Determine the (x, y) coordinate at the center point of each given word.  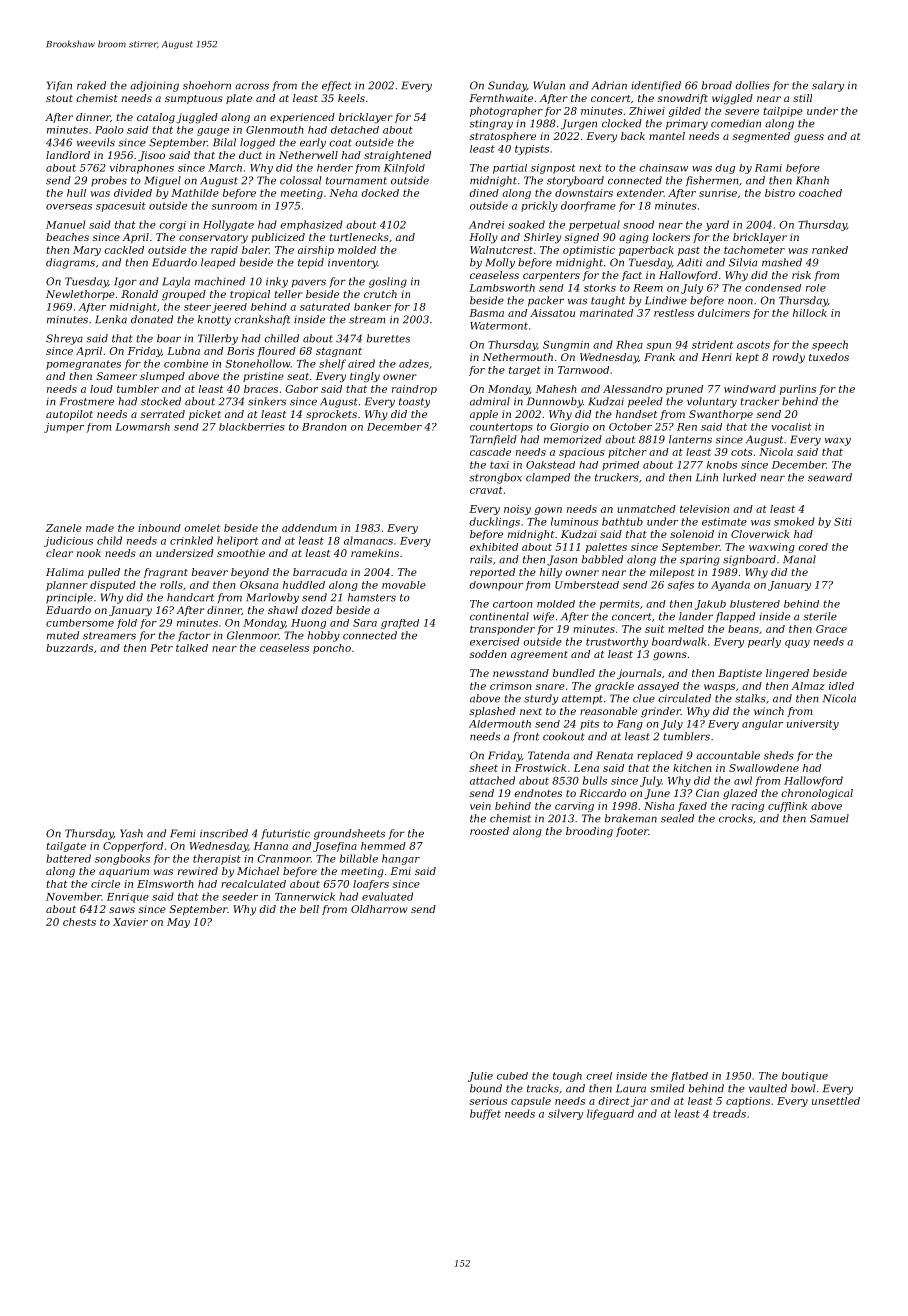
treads (729, 1113)
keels (351, 98)
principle (69, 598)
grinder (661, 712)
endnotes (538, 793)
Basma (486, 313)
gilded (685, 112)
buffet (485, 1114)
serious (488, 1101)
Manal (799, 559)
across (252, 86)
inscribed (224, 833)
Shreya (64, 339)
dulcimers (724, 313)
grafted (400, 624)
